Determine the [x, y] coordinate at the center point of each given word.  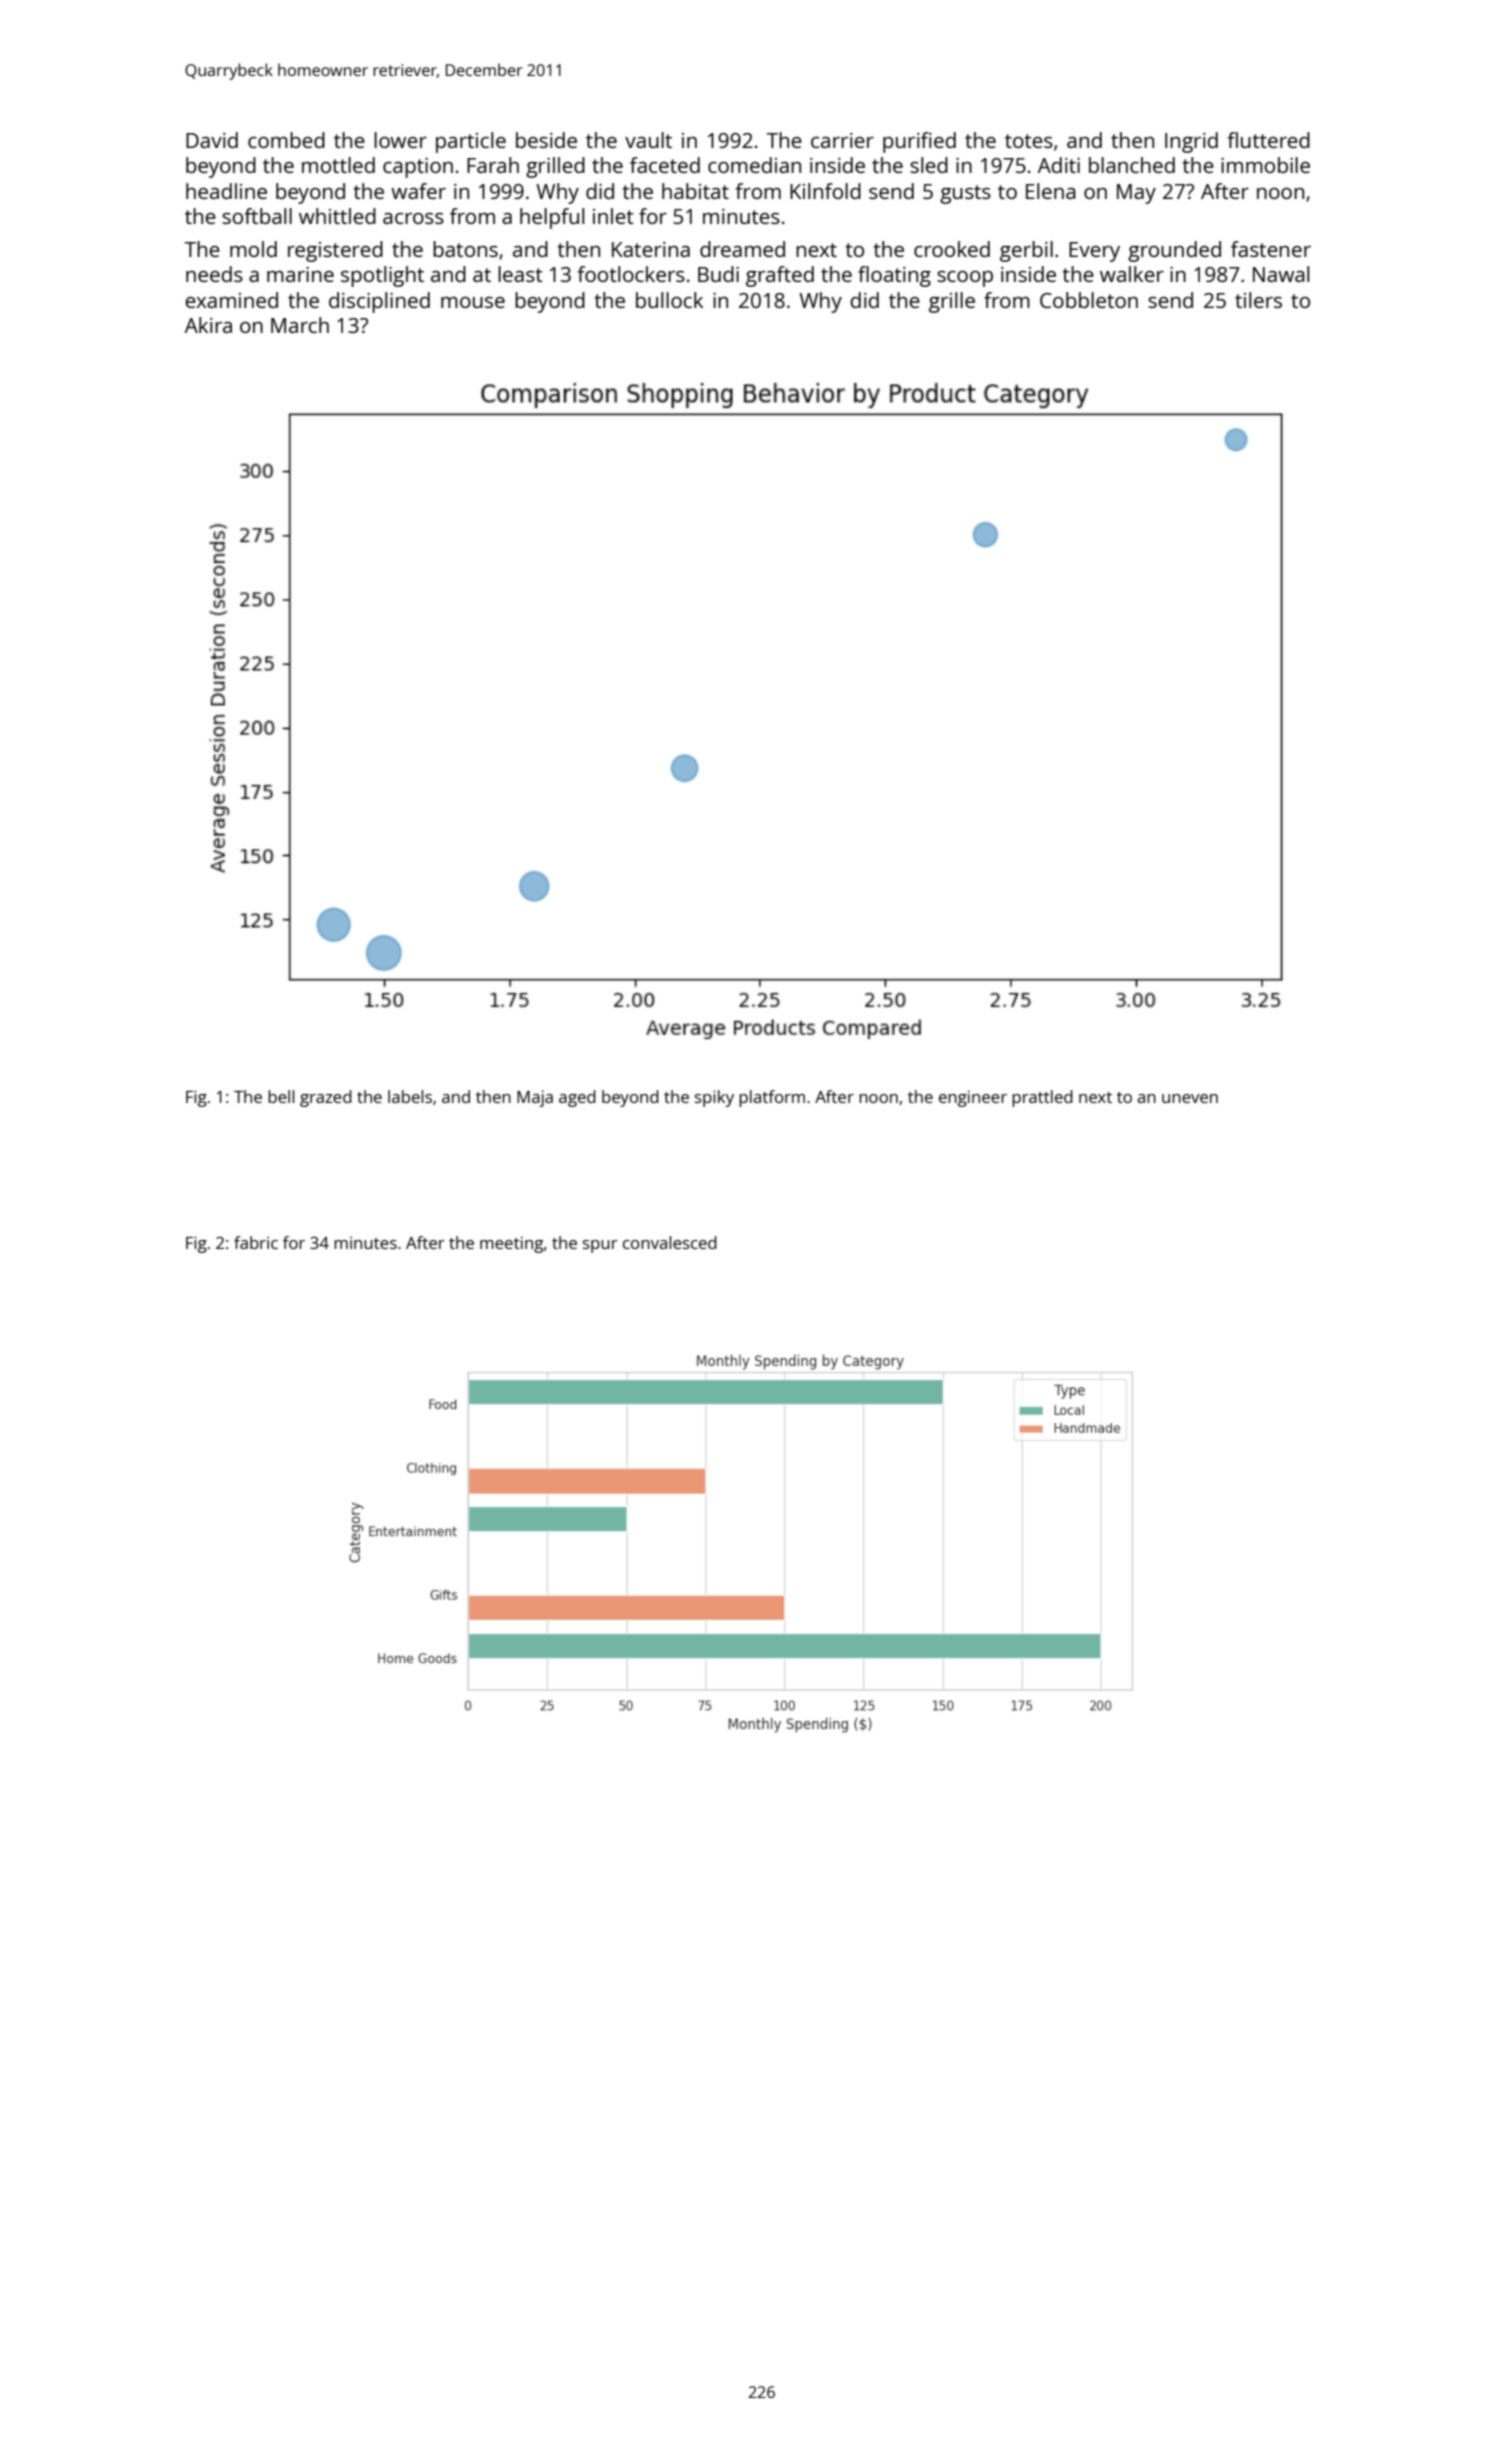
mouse [473, 302]
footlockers [631, 274]
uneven [1190, 1098]
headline [226, 191]
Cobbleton [1089, 300]
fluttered [1268, 140]
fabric [256, 1242]
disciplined [379, 302]
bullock [669, 300]
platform [772, 1098]
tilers [1258, 300]
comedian [754, 165]
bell [281, 1096]
